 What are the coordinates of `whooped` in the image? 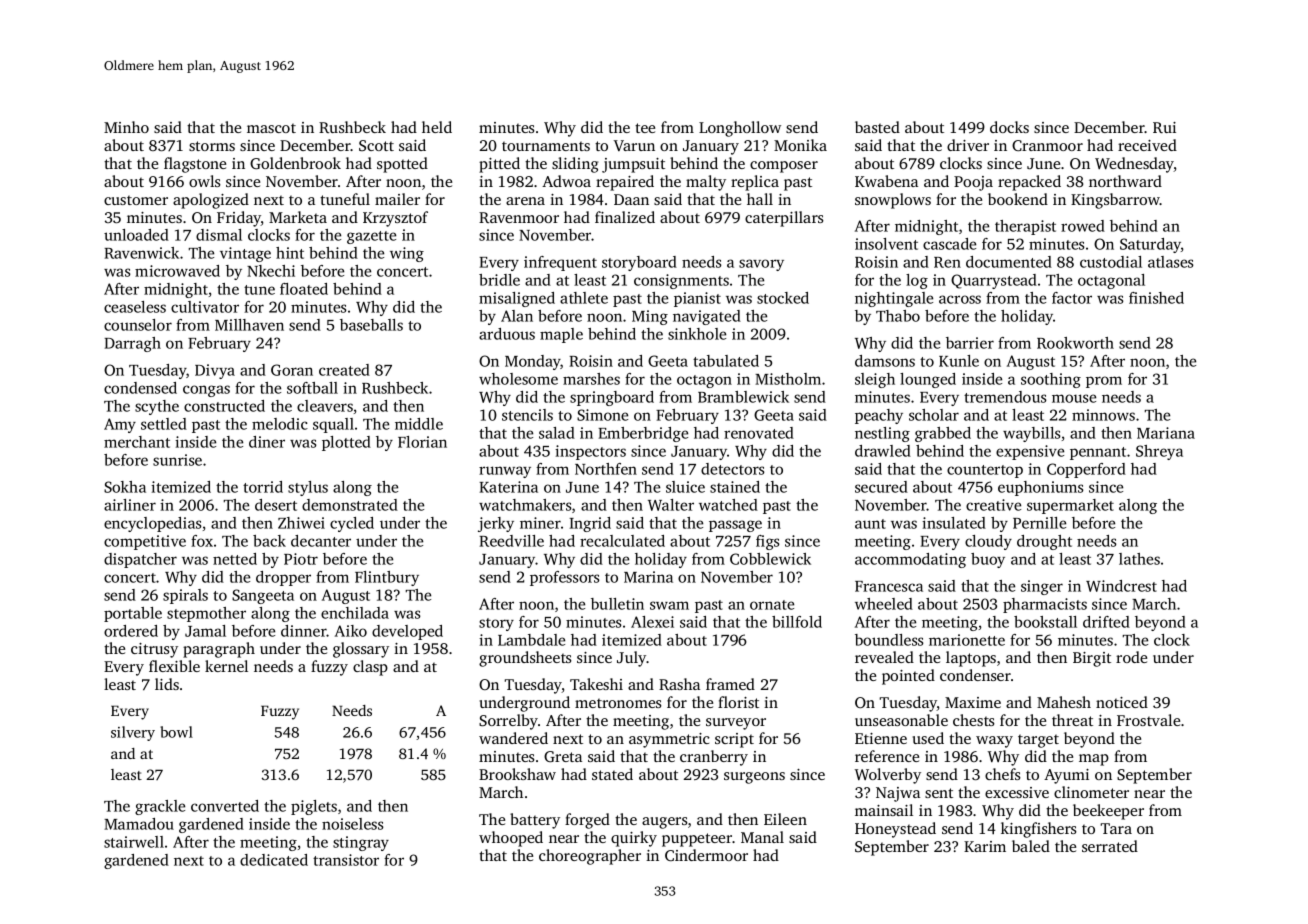 It's located at (511, 839).
